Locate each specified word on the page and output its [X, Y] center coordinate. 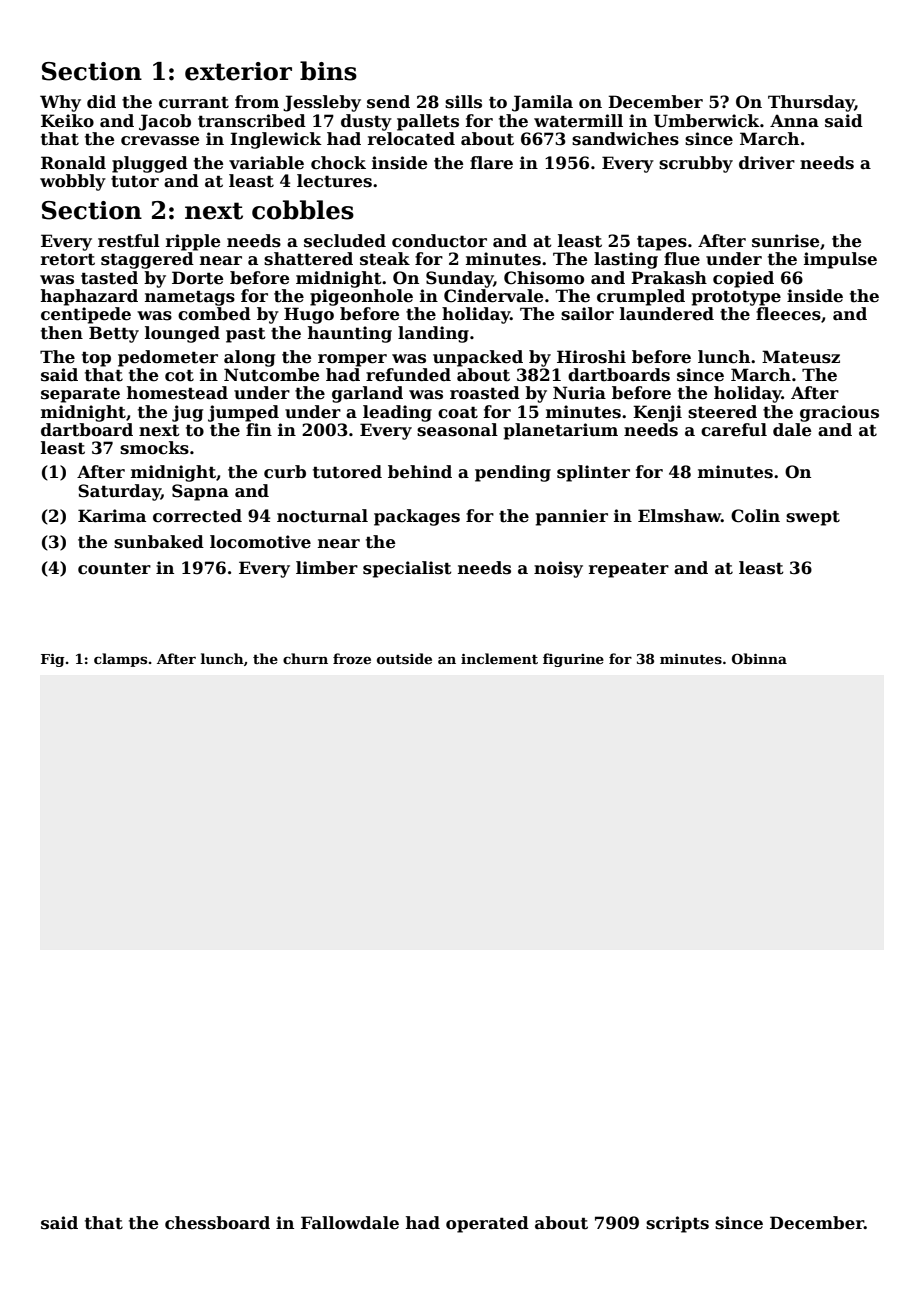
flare [491, 163]
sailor [587, 314]
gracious [839, 413]
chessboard [217, 1223]
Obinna [759, 658]
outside [404, 658]
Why [60, 103]
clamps [120, 660]
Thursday [811, 103]
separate [80, 395]
